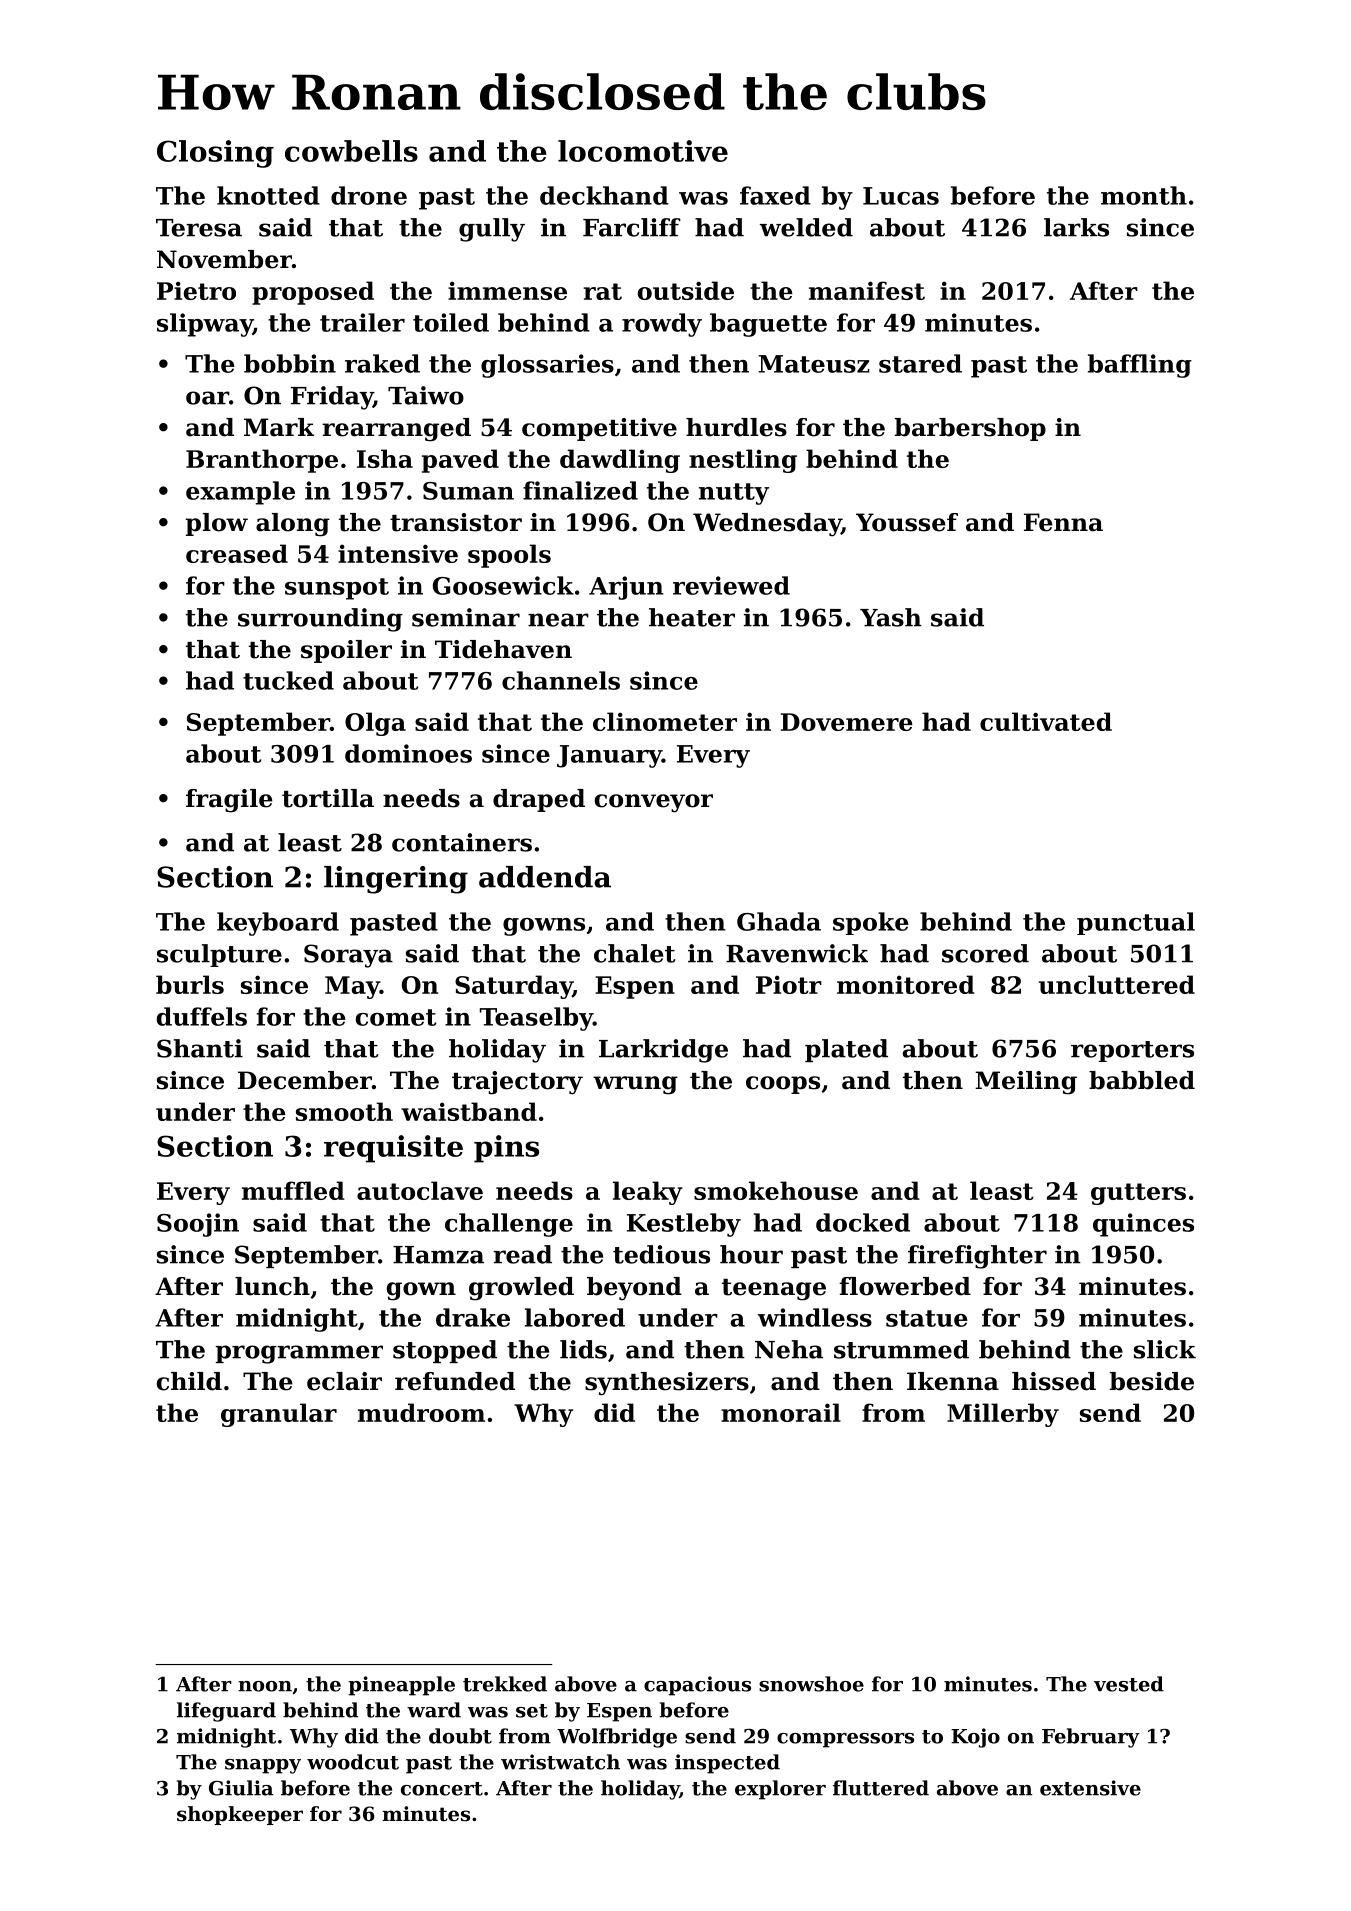 This screenshot has height=1911, width=1351. Describe the element at coordinates (1152, 1381) in the screenshot. I see `beside` at that location.
